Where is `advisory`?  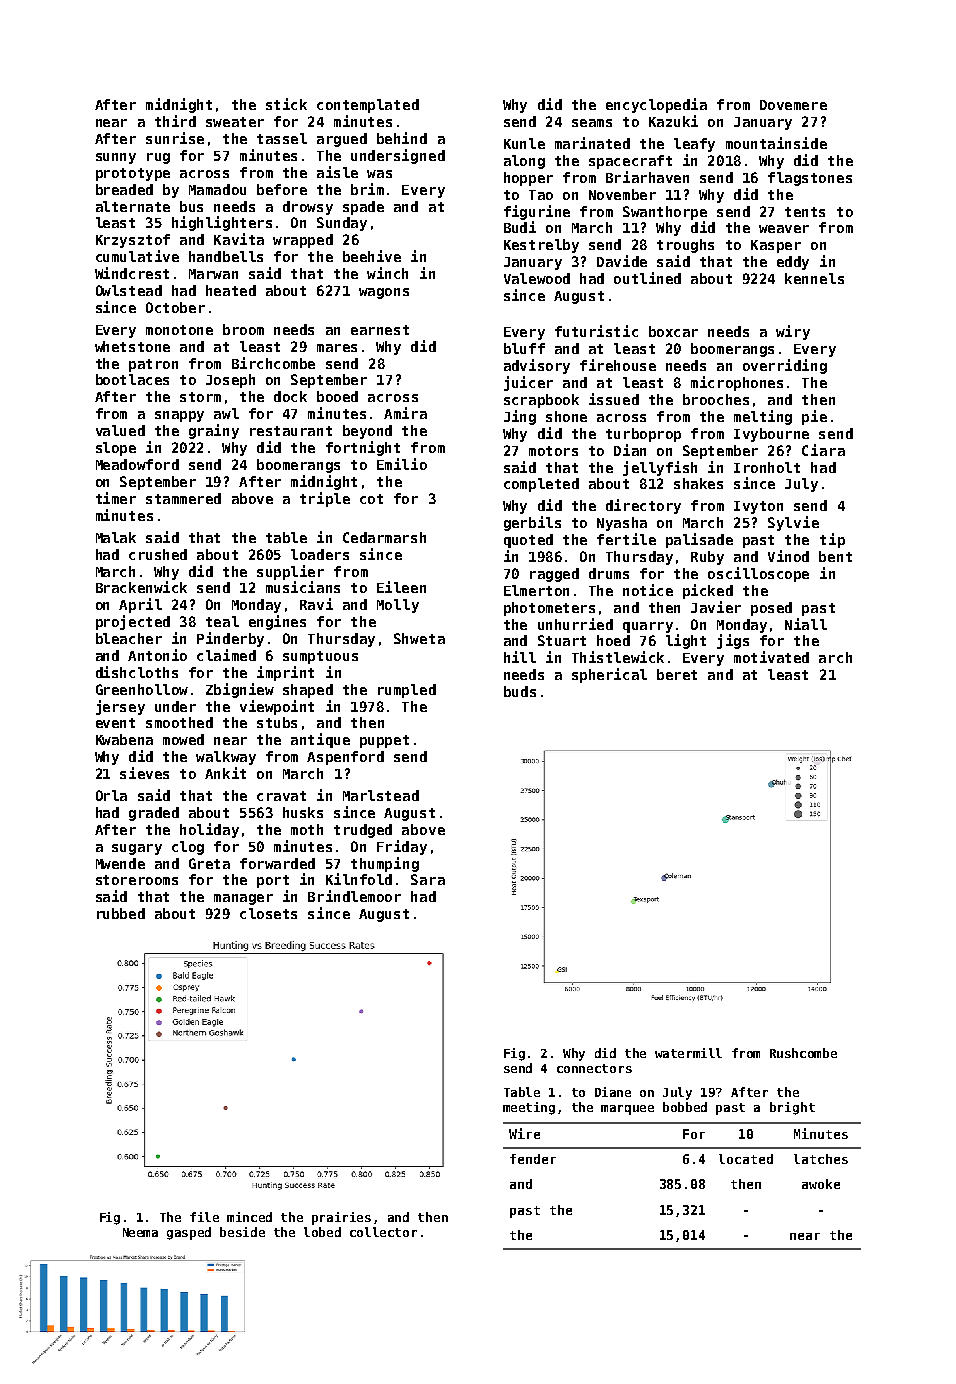 advisory is located at coordinates (537, 366).
